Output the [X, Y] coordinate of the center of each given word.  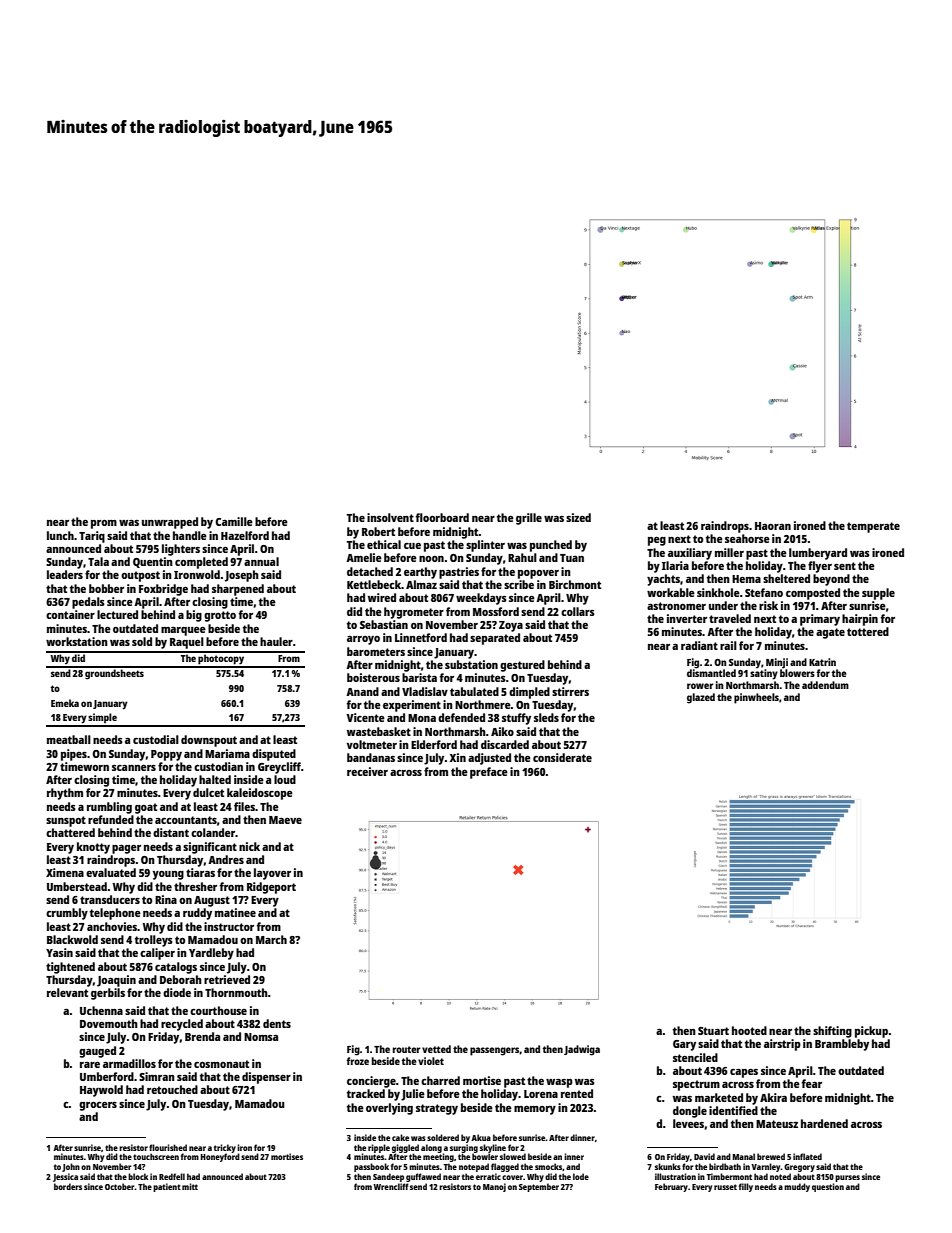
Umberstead [77, 886]
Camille [234, 521]
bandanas [371, 757]
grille [529, 519]
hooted [749, 1030]
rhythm [65, 794]
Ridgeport [271, 888]
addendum [825, 685]
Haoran [773, 526]
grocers [98, 1106]
